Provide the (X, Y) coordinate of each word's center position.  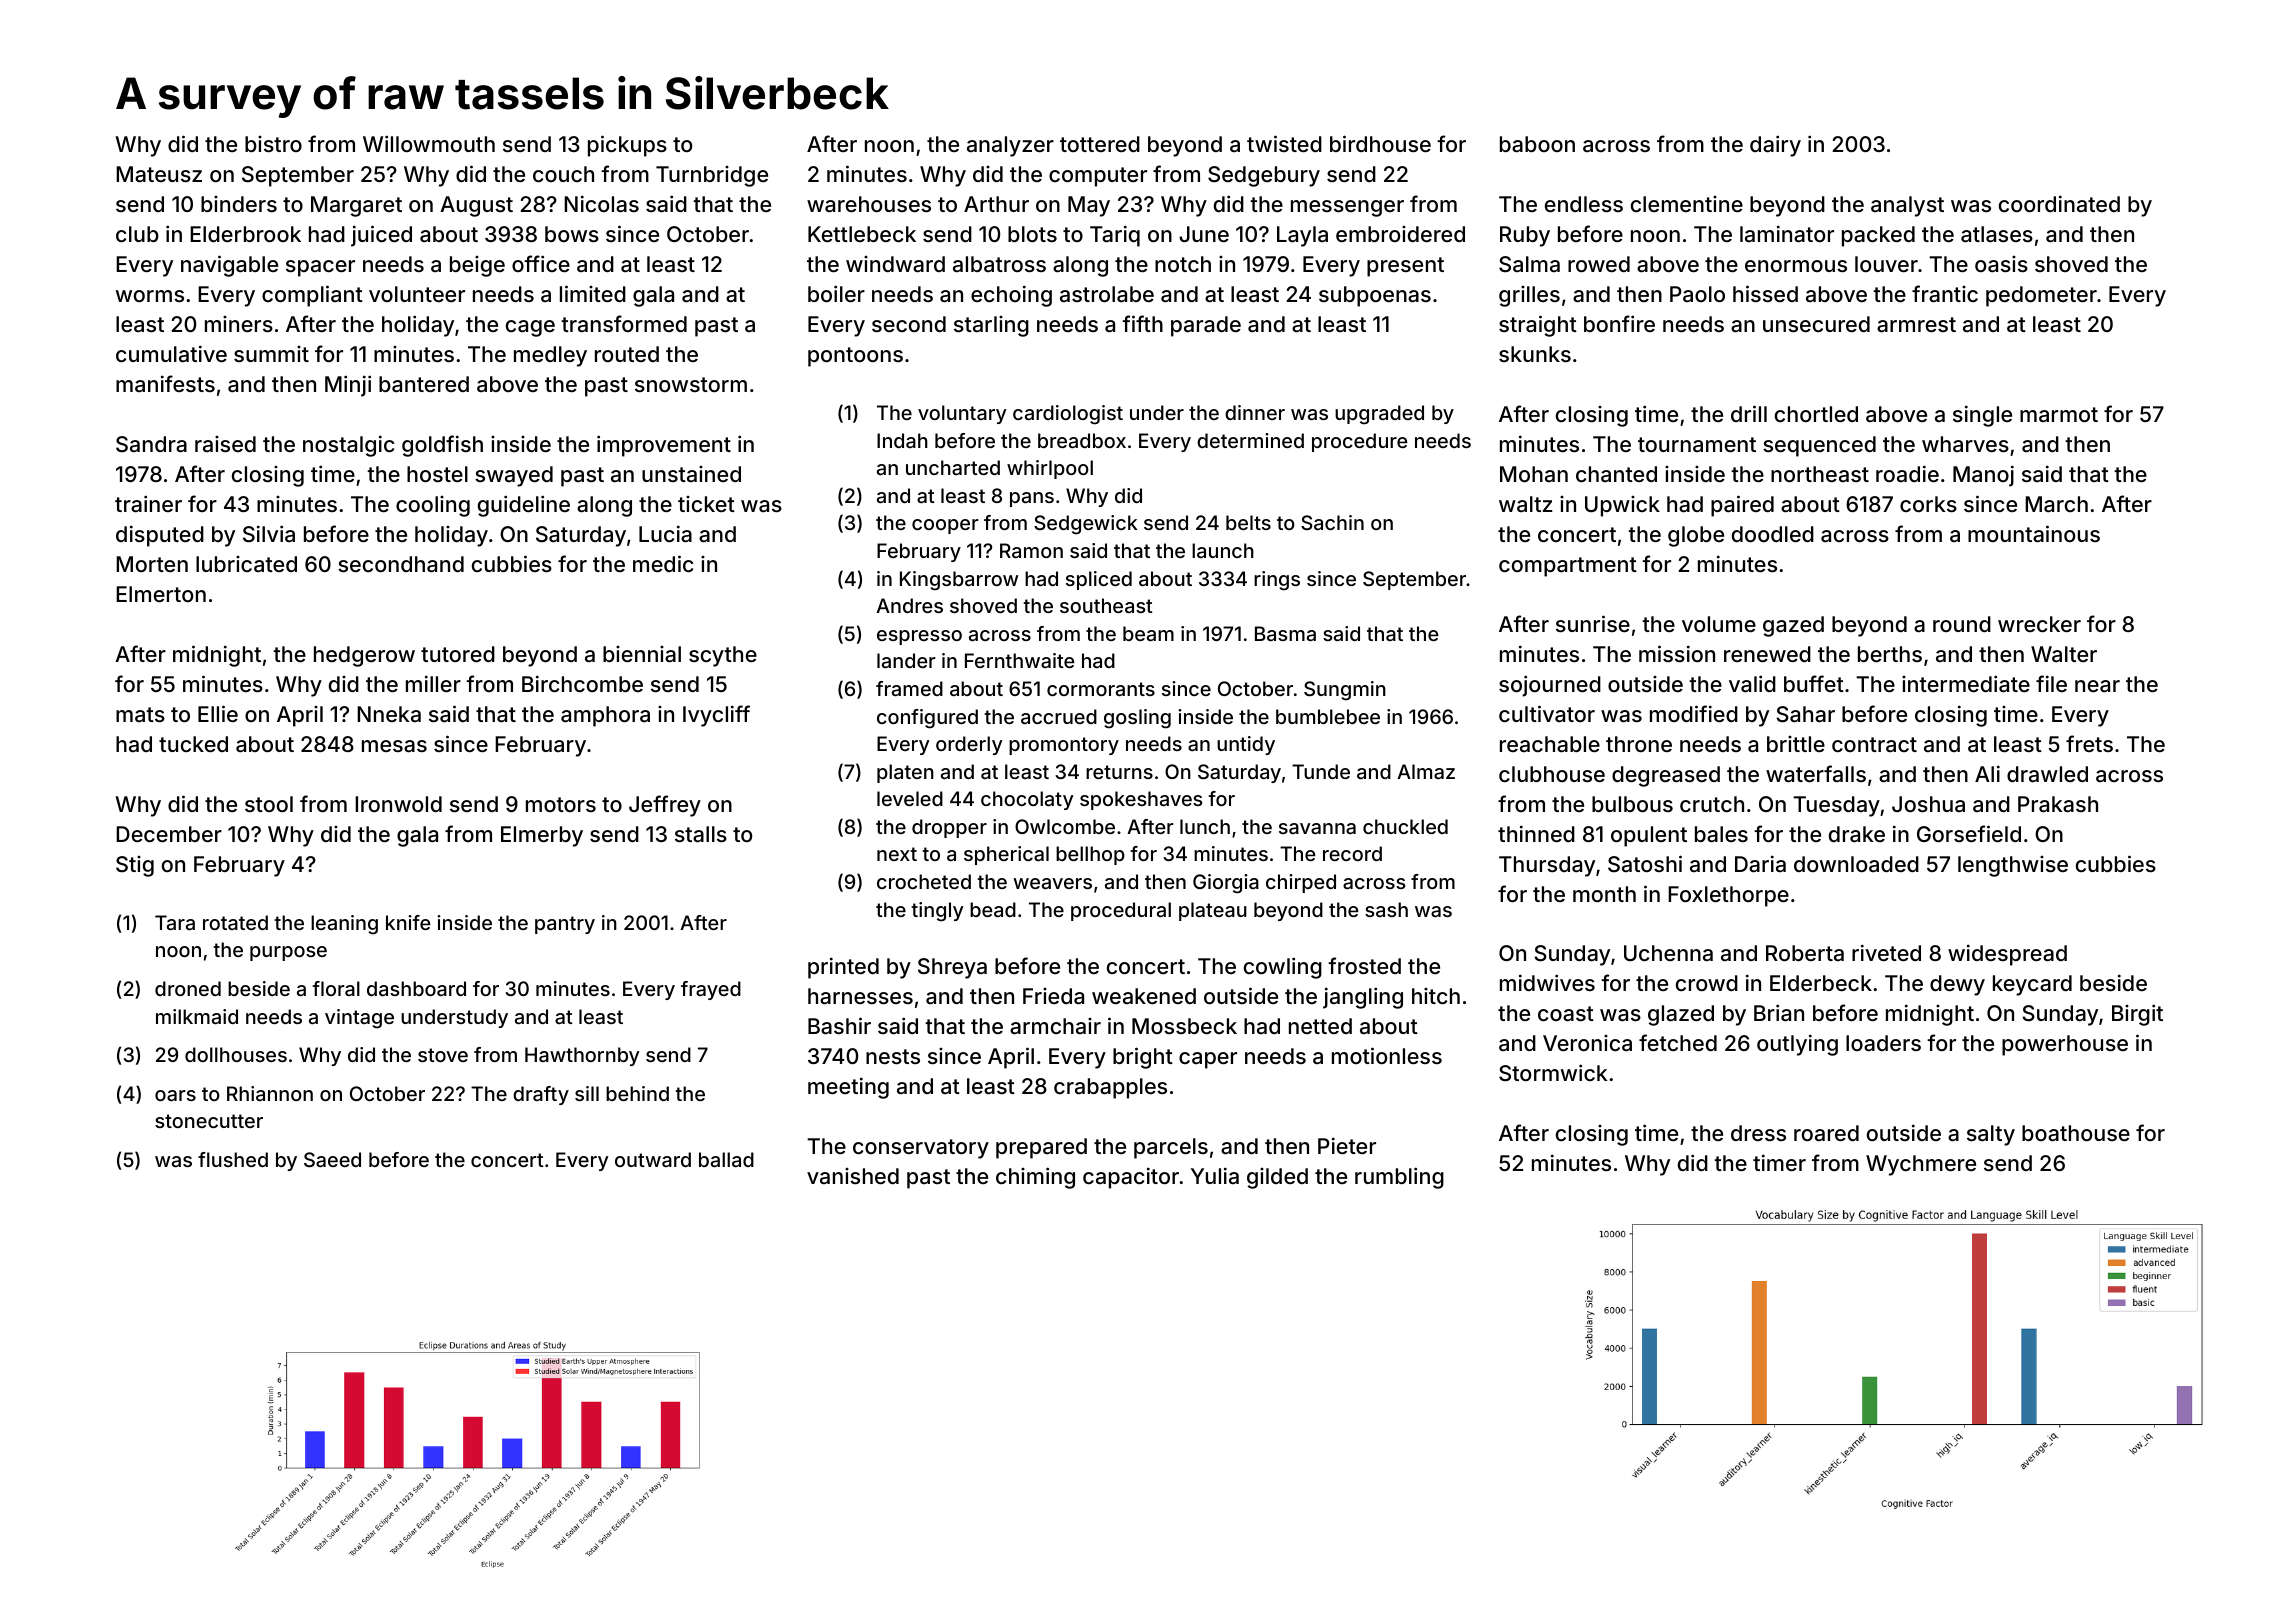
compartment (1568, 567)
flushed (233, 1159)
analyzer (1010, 146)
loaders (1883, 1043)
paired (1742, 506)
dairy (1775, 146)
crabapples (1110, 1088)
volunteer (417, 294)
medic (663, 563)
